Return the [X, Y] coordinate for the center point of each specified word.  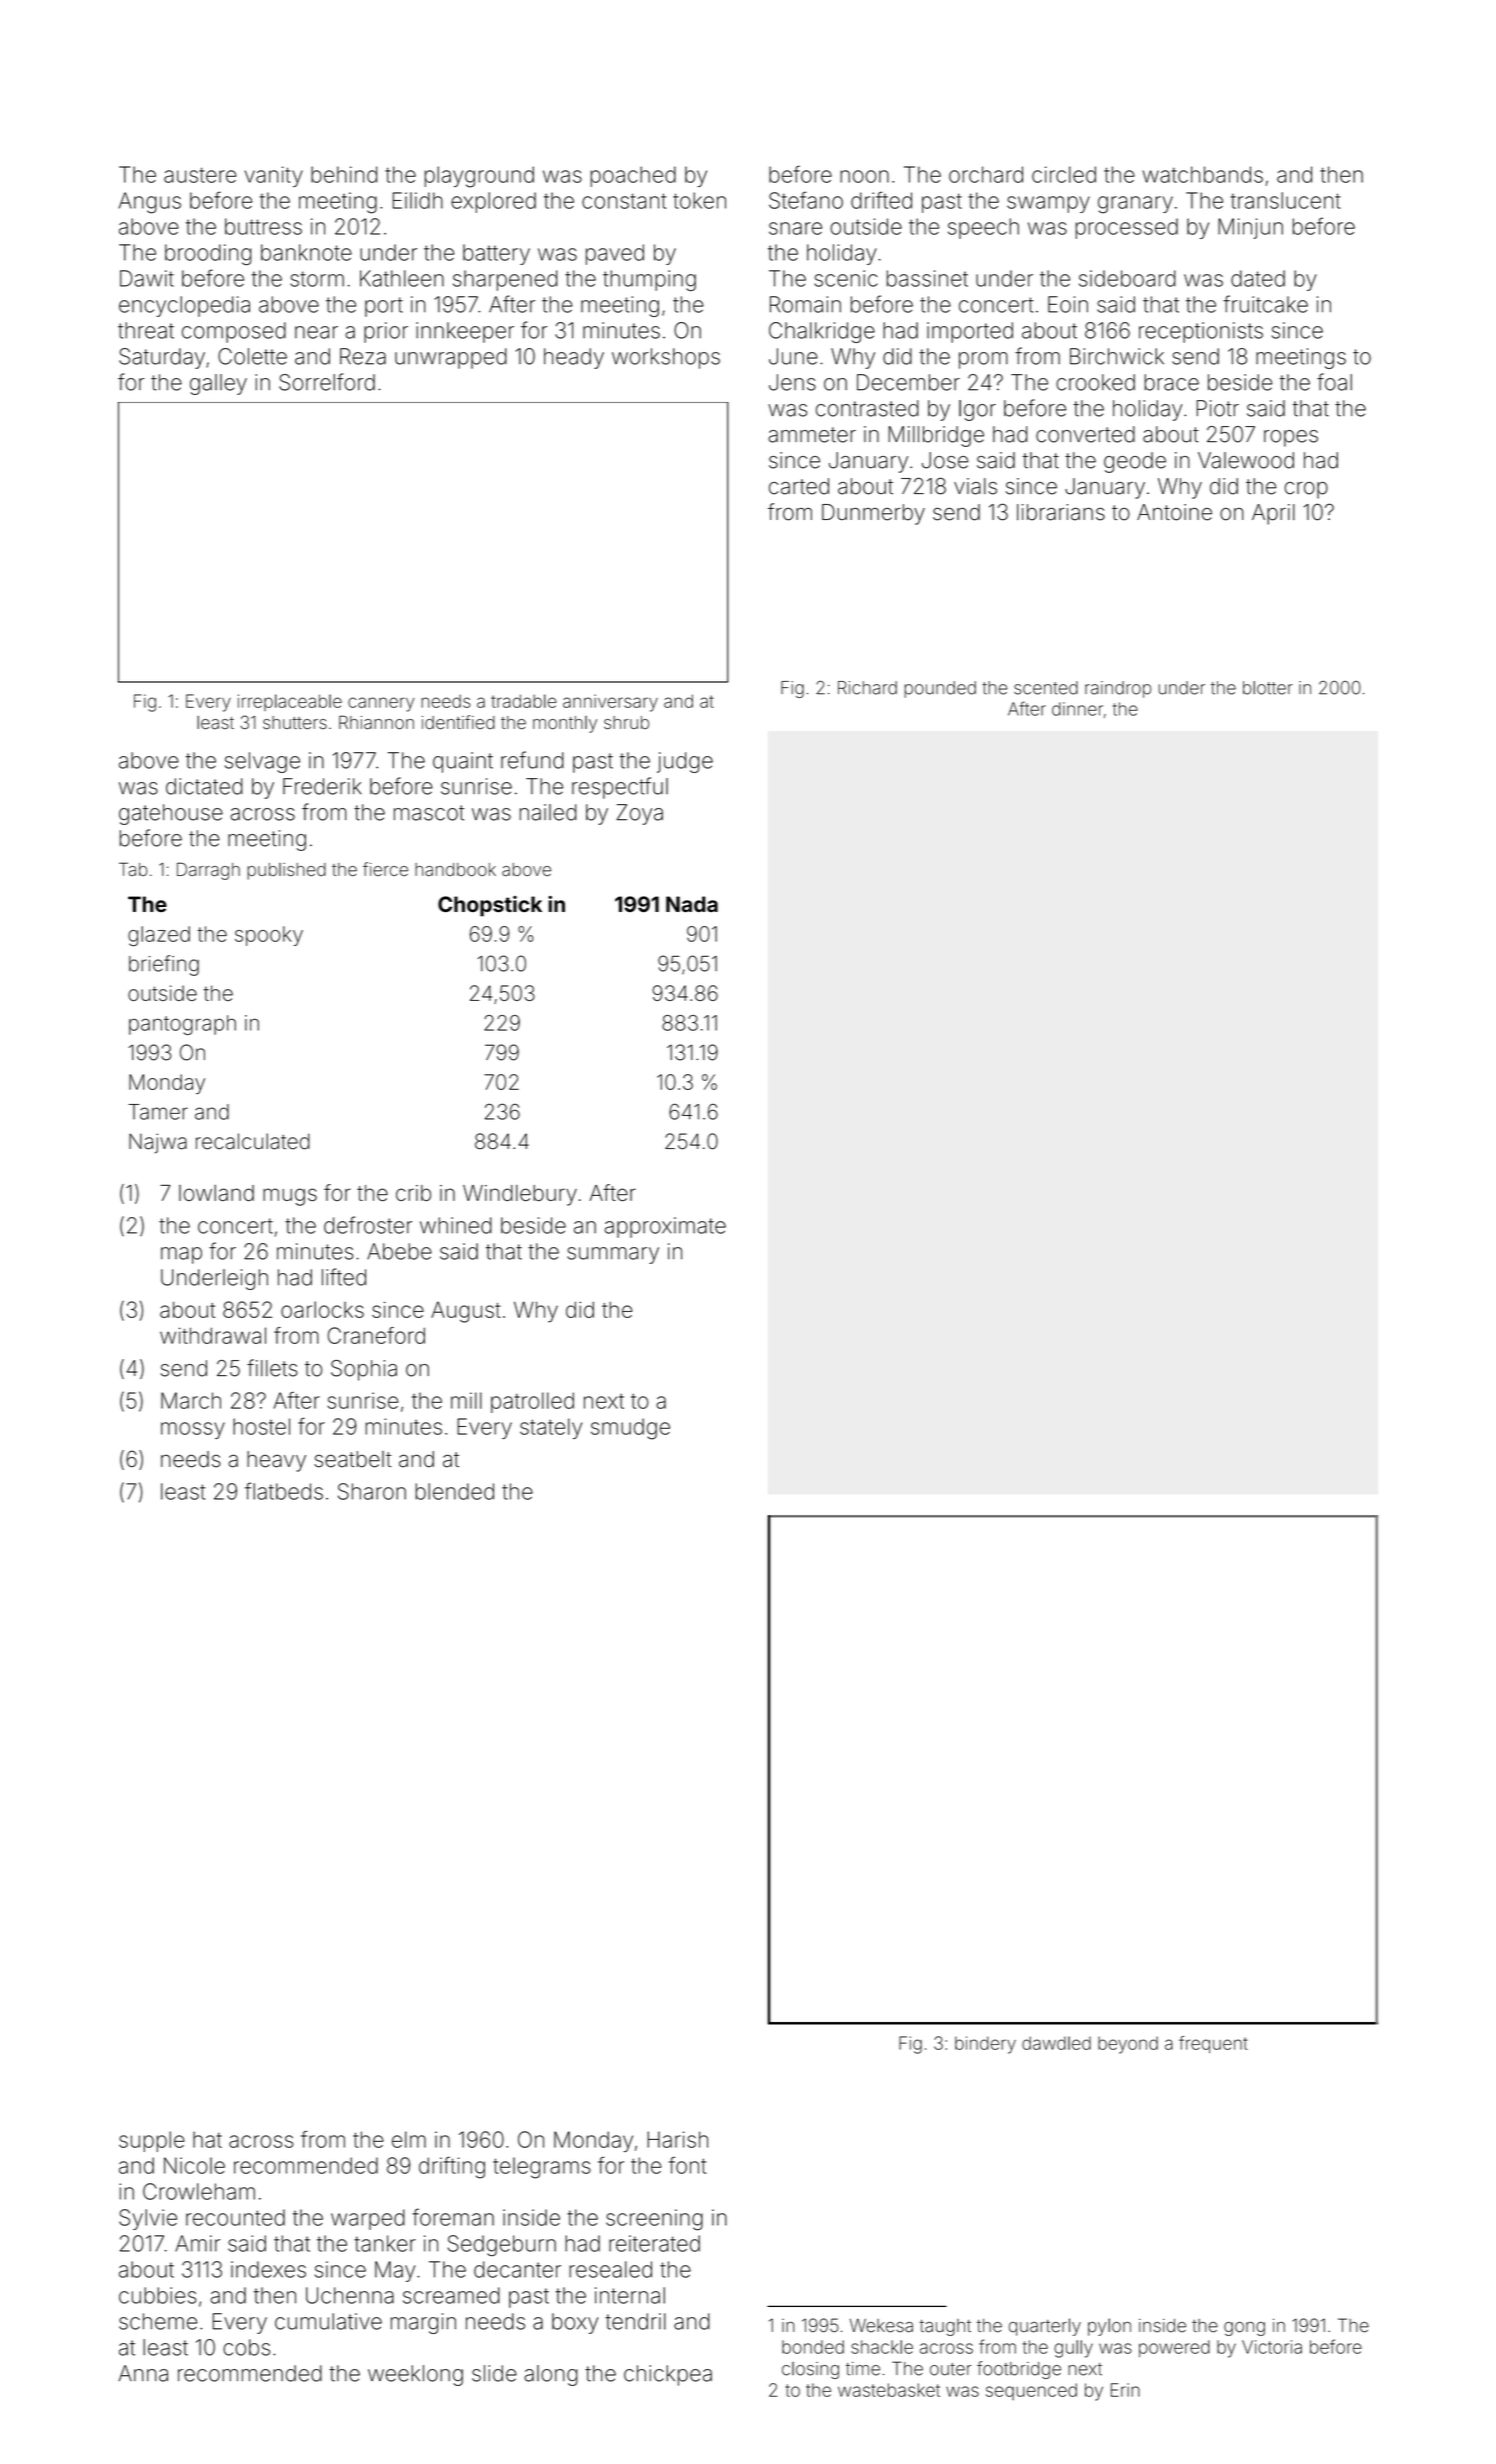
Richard [867, 688]
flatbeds [284, 1491]
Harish [677, 2139]
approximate [665, 1227]
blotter [1268, 688]
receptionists [1201, 332]
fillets [272, 1368]
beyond [1128, 2045]
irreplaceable [290, 702]
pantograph [182, 1025]
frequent [1213, 2044]
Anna [143, 2373]
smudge [630, 1429]
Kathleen [402, 278]
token [699, 200]
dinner [1077, 709]
